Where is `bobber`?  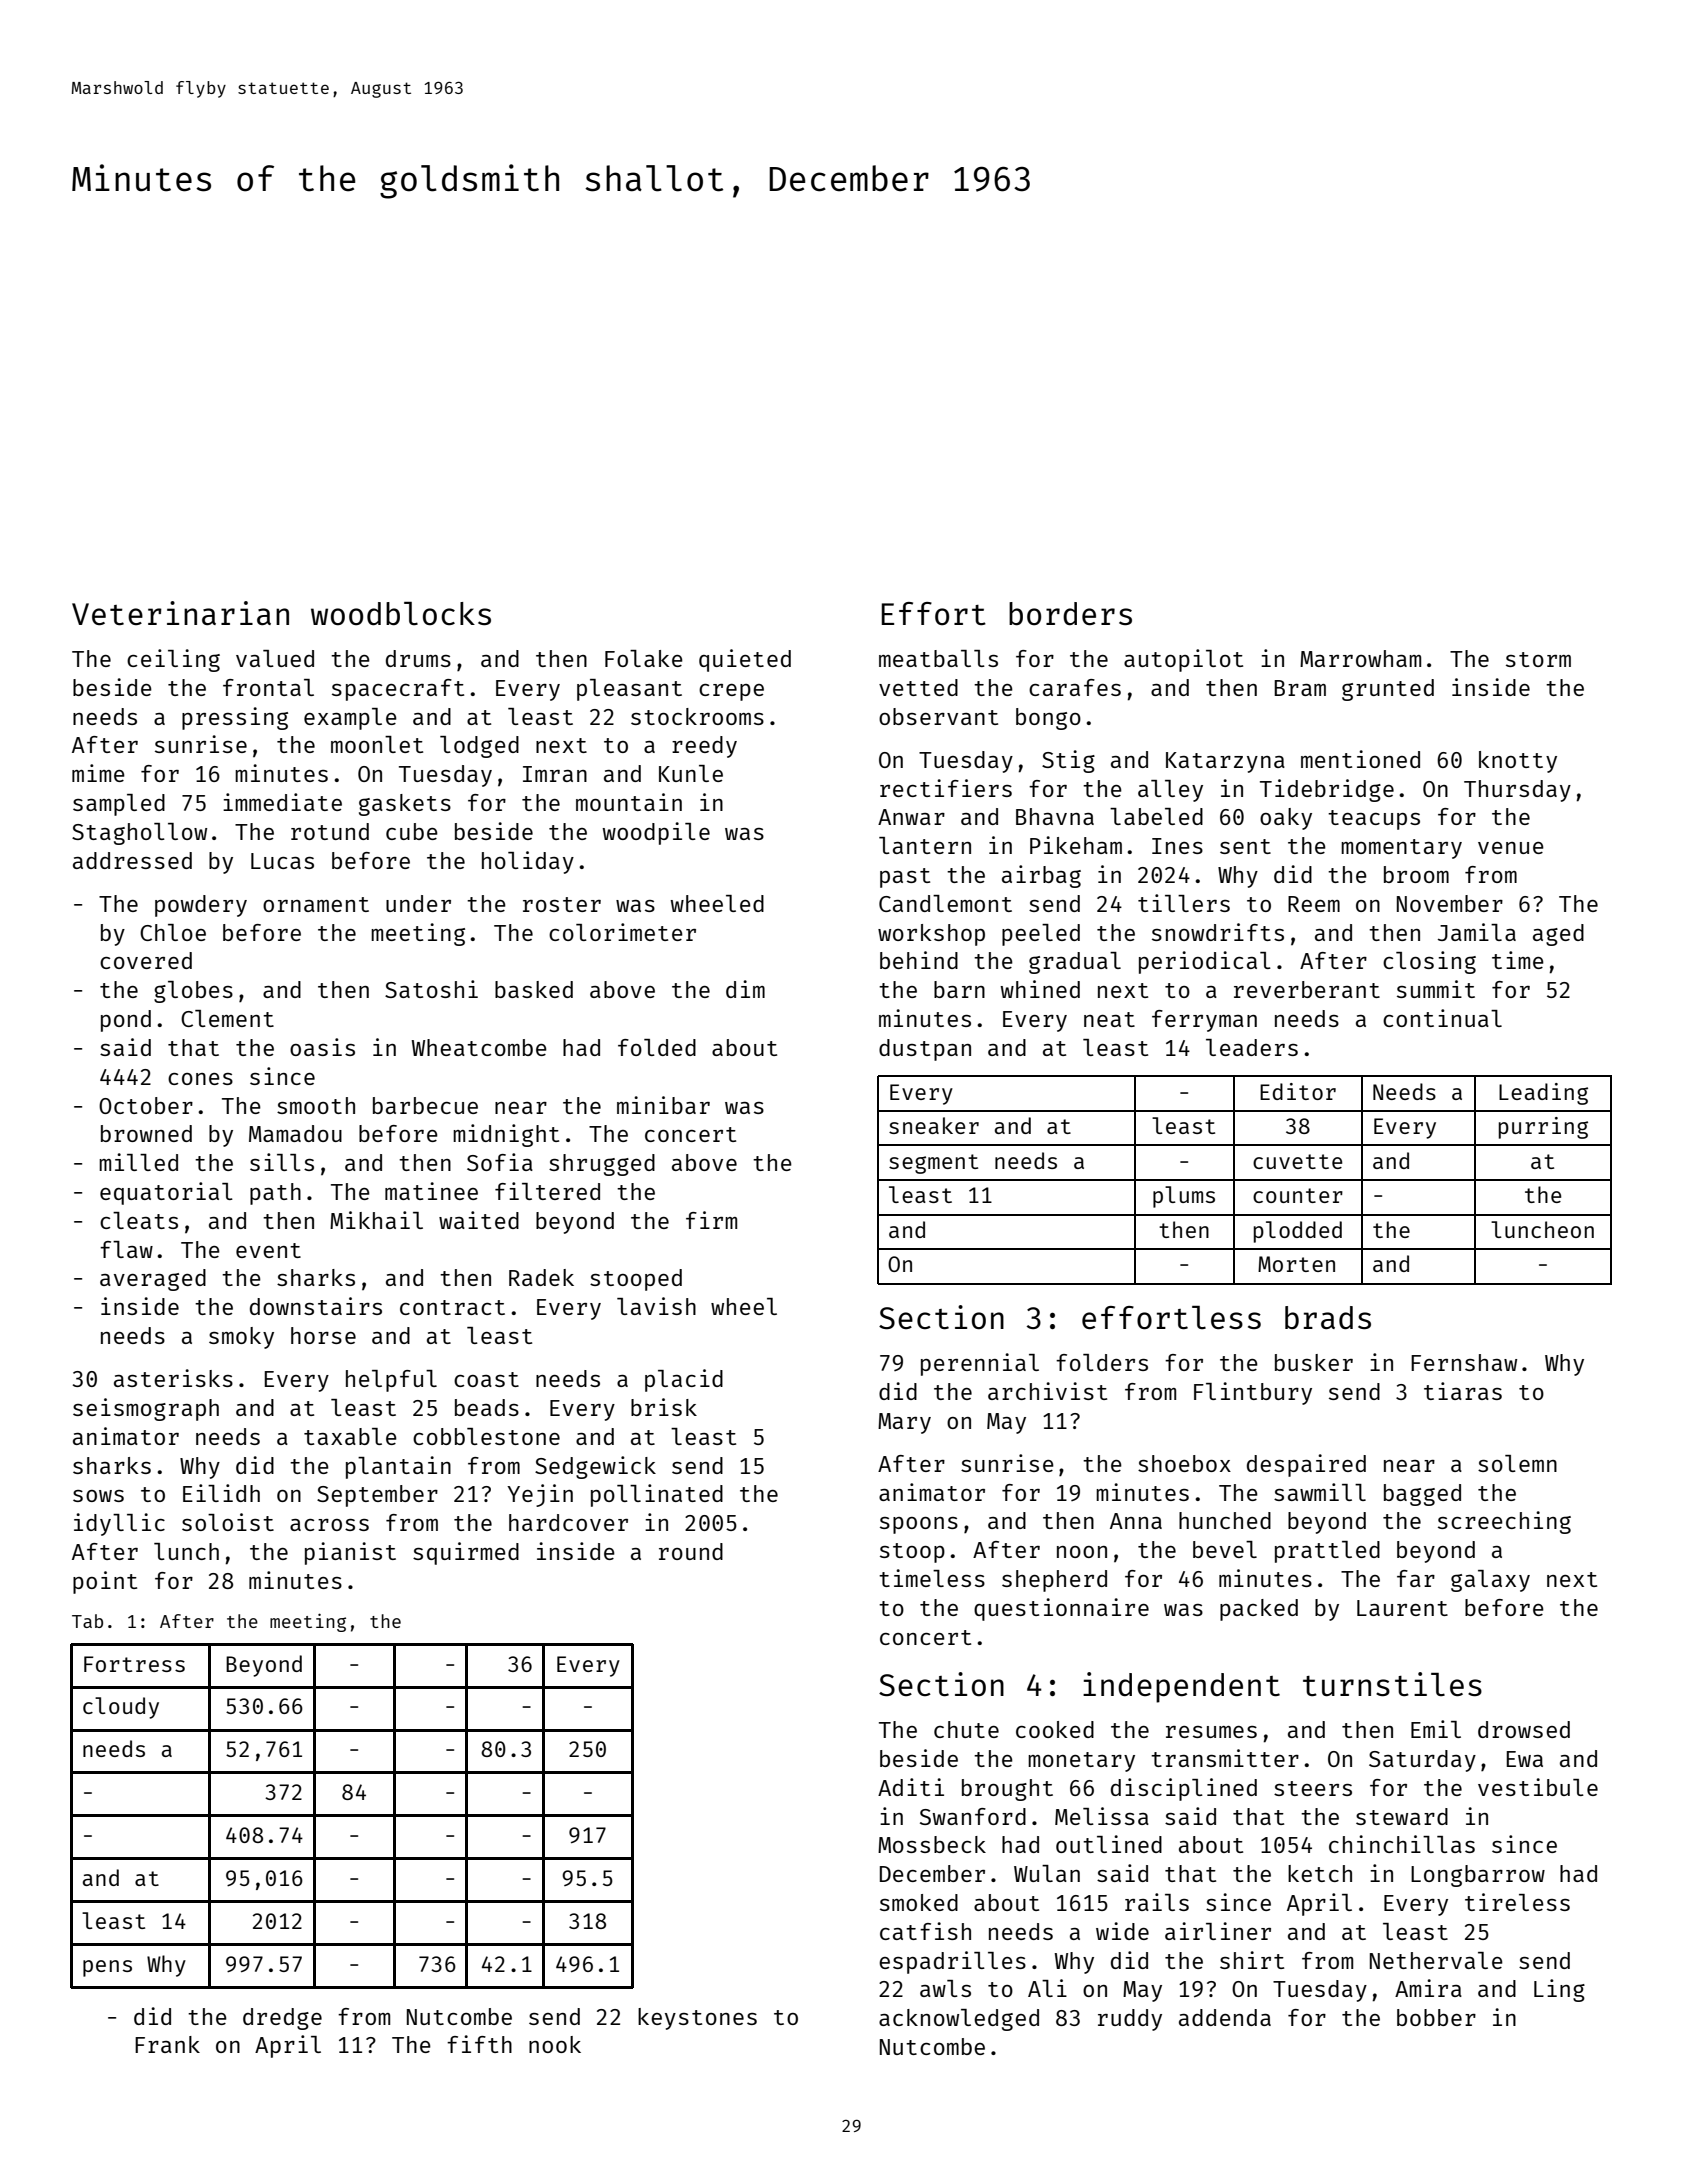 bobber is located at coordinates (1436, 2017).
